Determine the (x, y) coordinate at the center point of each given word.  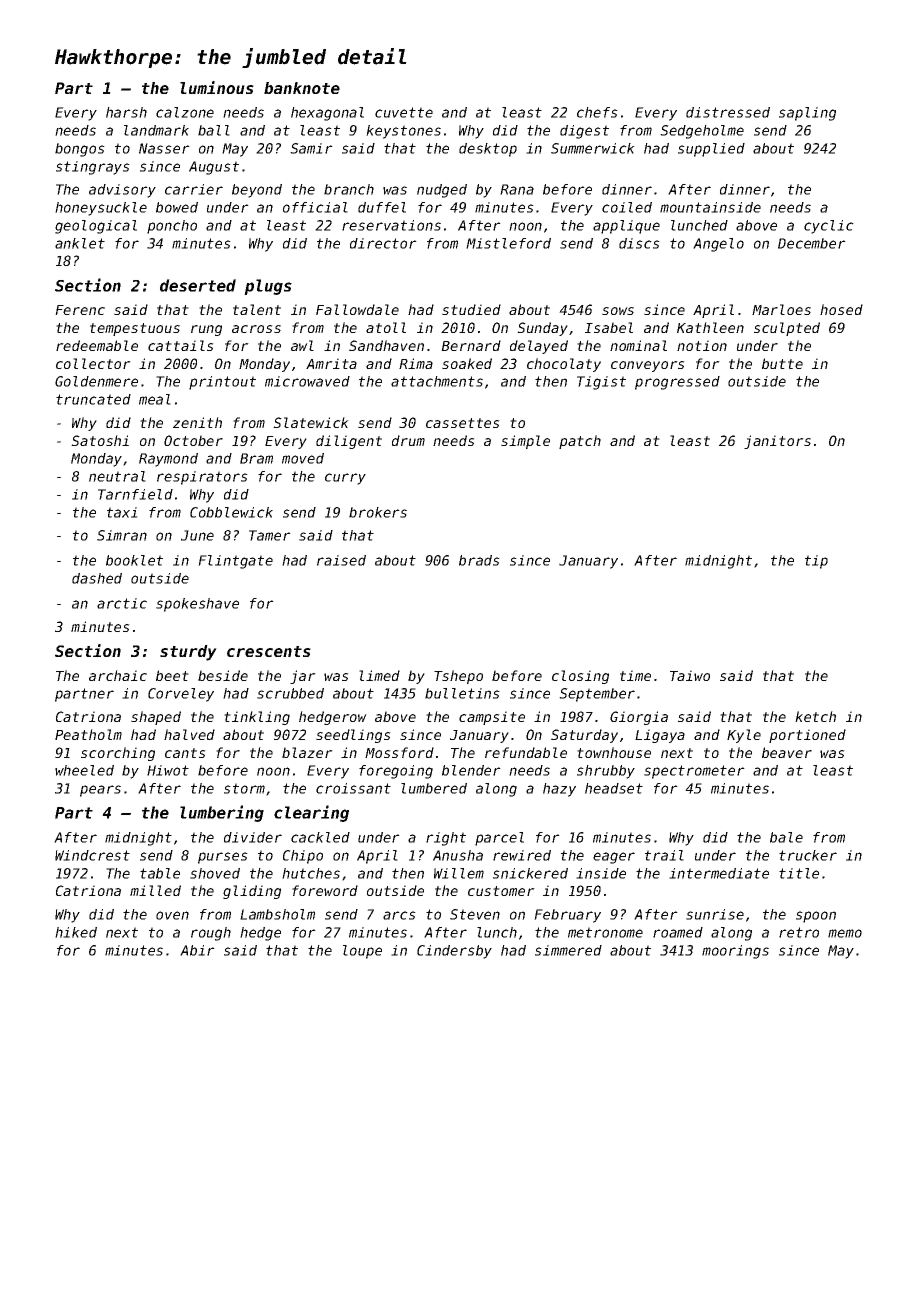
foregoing (396, 772)
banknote (302, 88)
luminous (217, 87)
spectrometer (694, 772)
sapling (807, 114)
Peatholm (88, 734)
